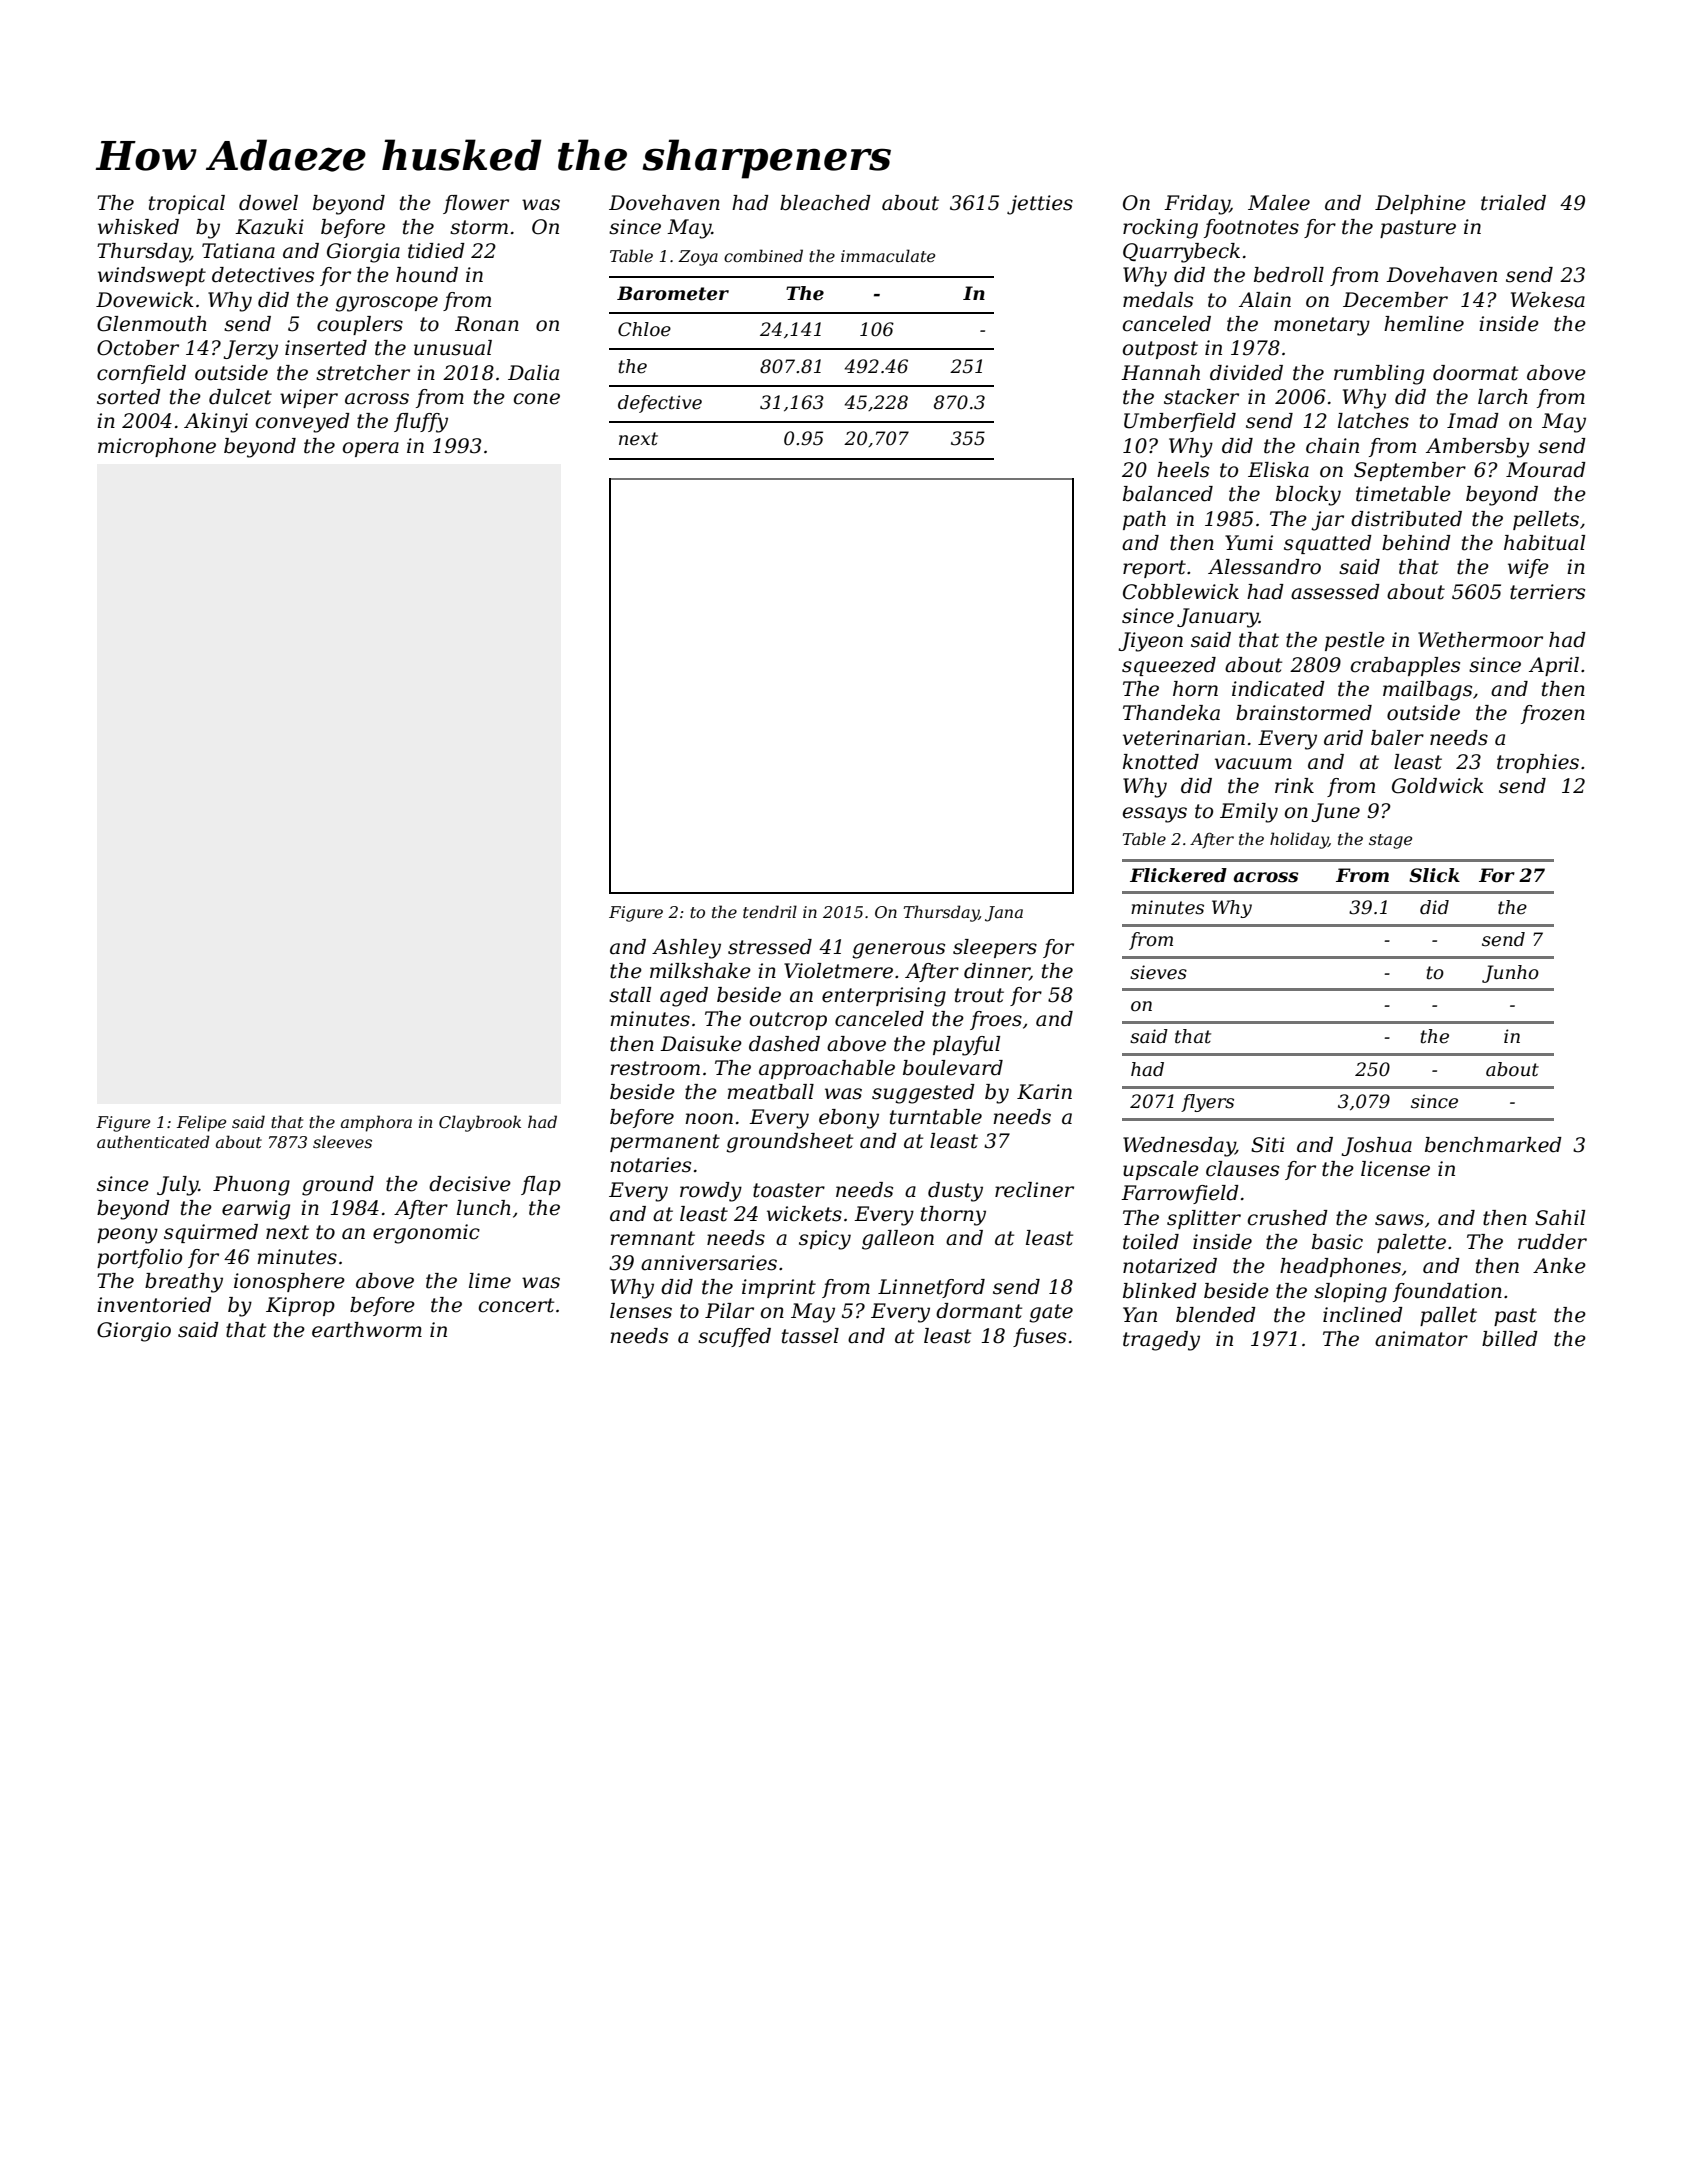  What do you see at coordinates (770, 947) in the screenshot?
I see `stressed` at bounding box center [770, 947].
